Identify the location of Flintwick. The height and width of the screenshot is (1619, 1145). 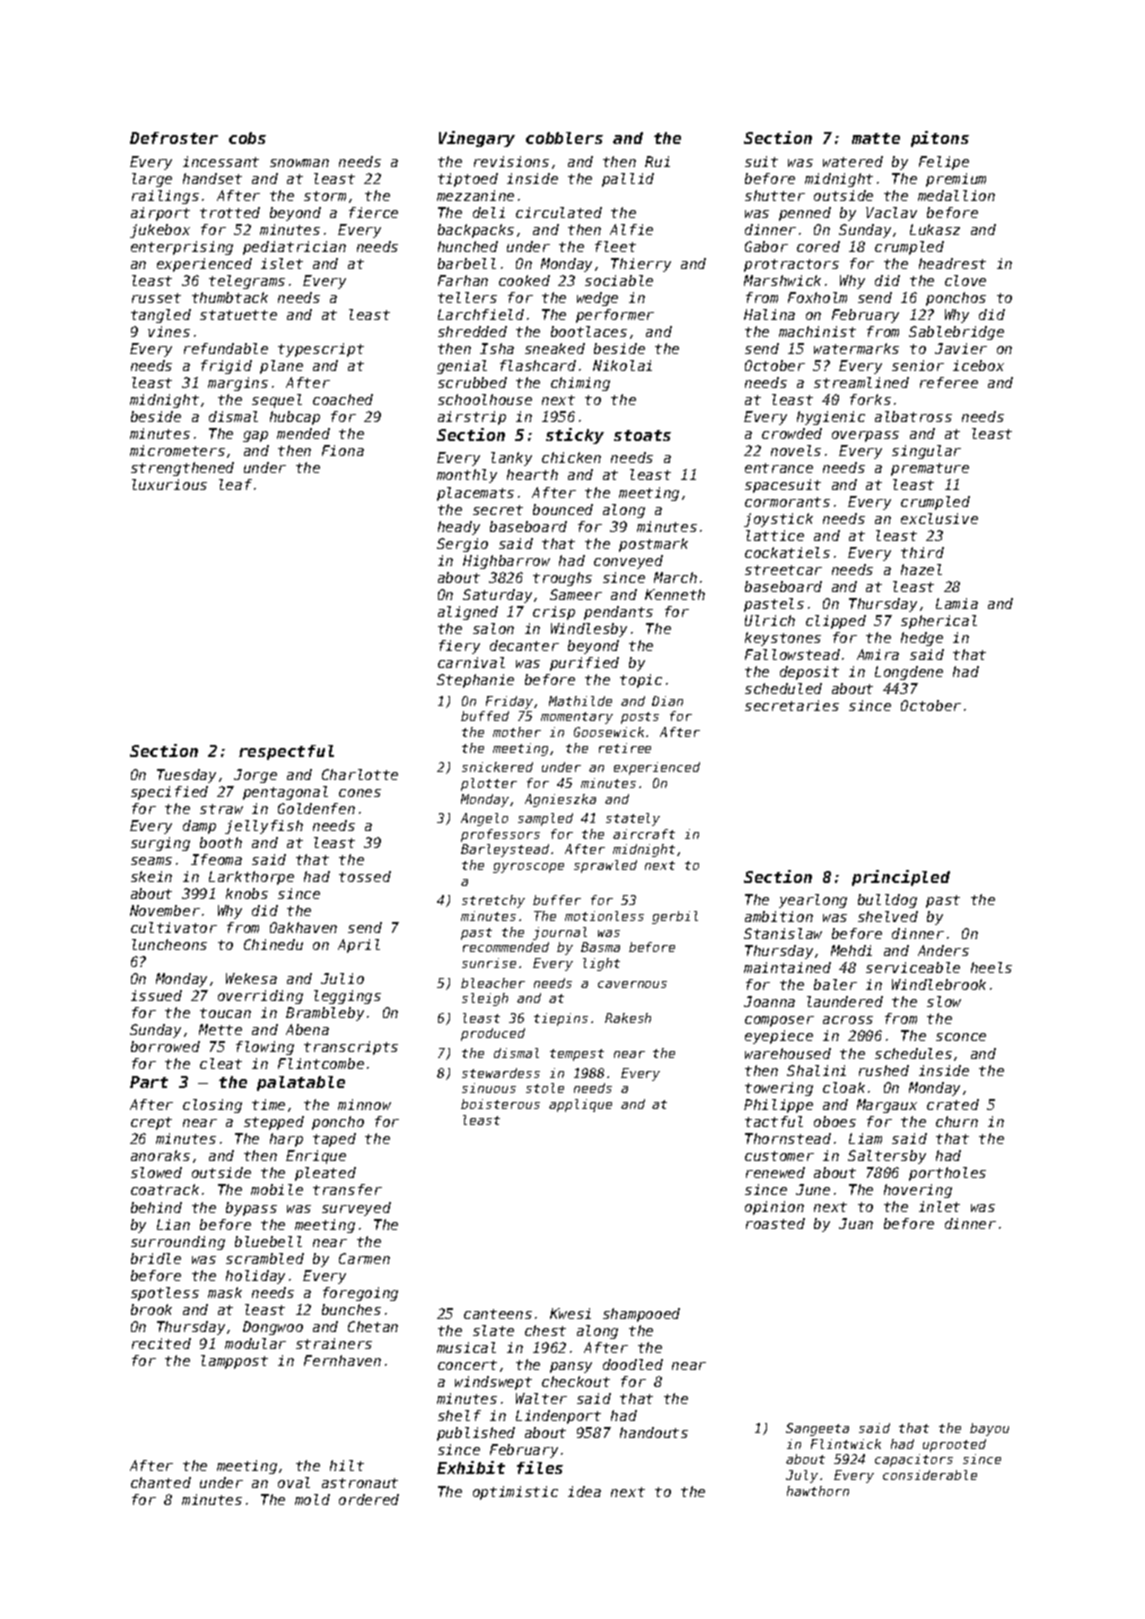
(846, 1444).
